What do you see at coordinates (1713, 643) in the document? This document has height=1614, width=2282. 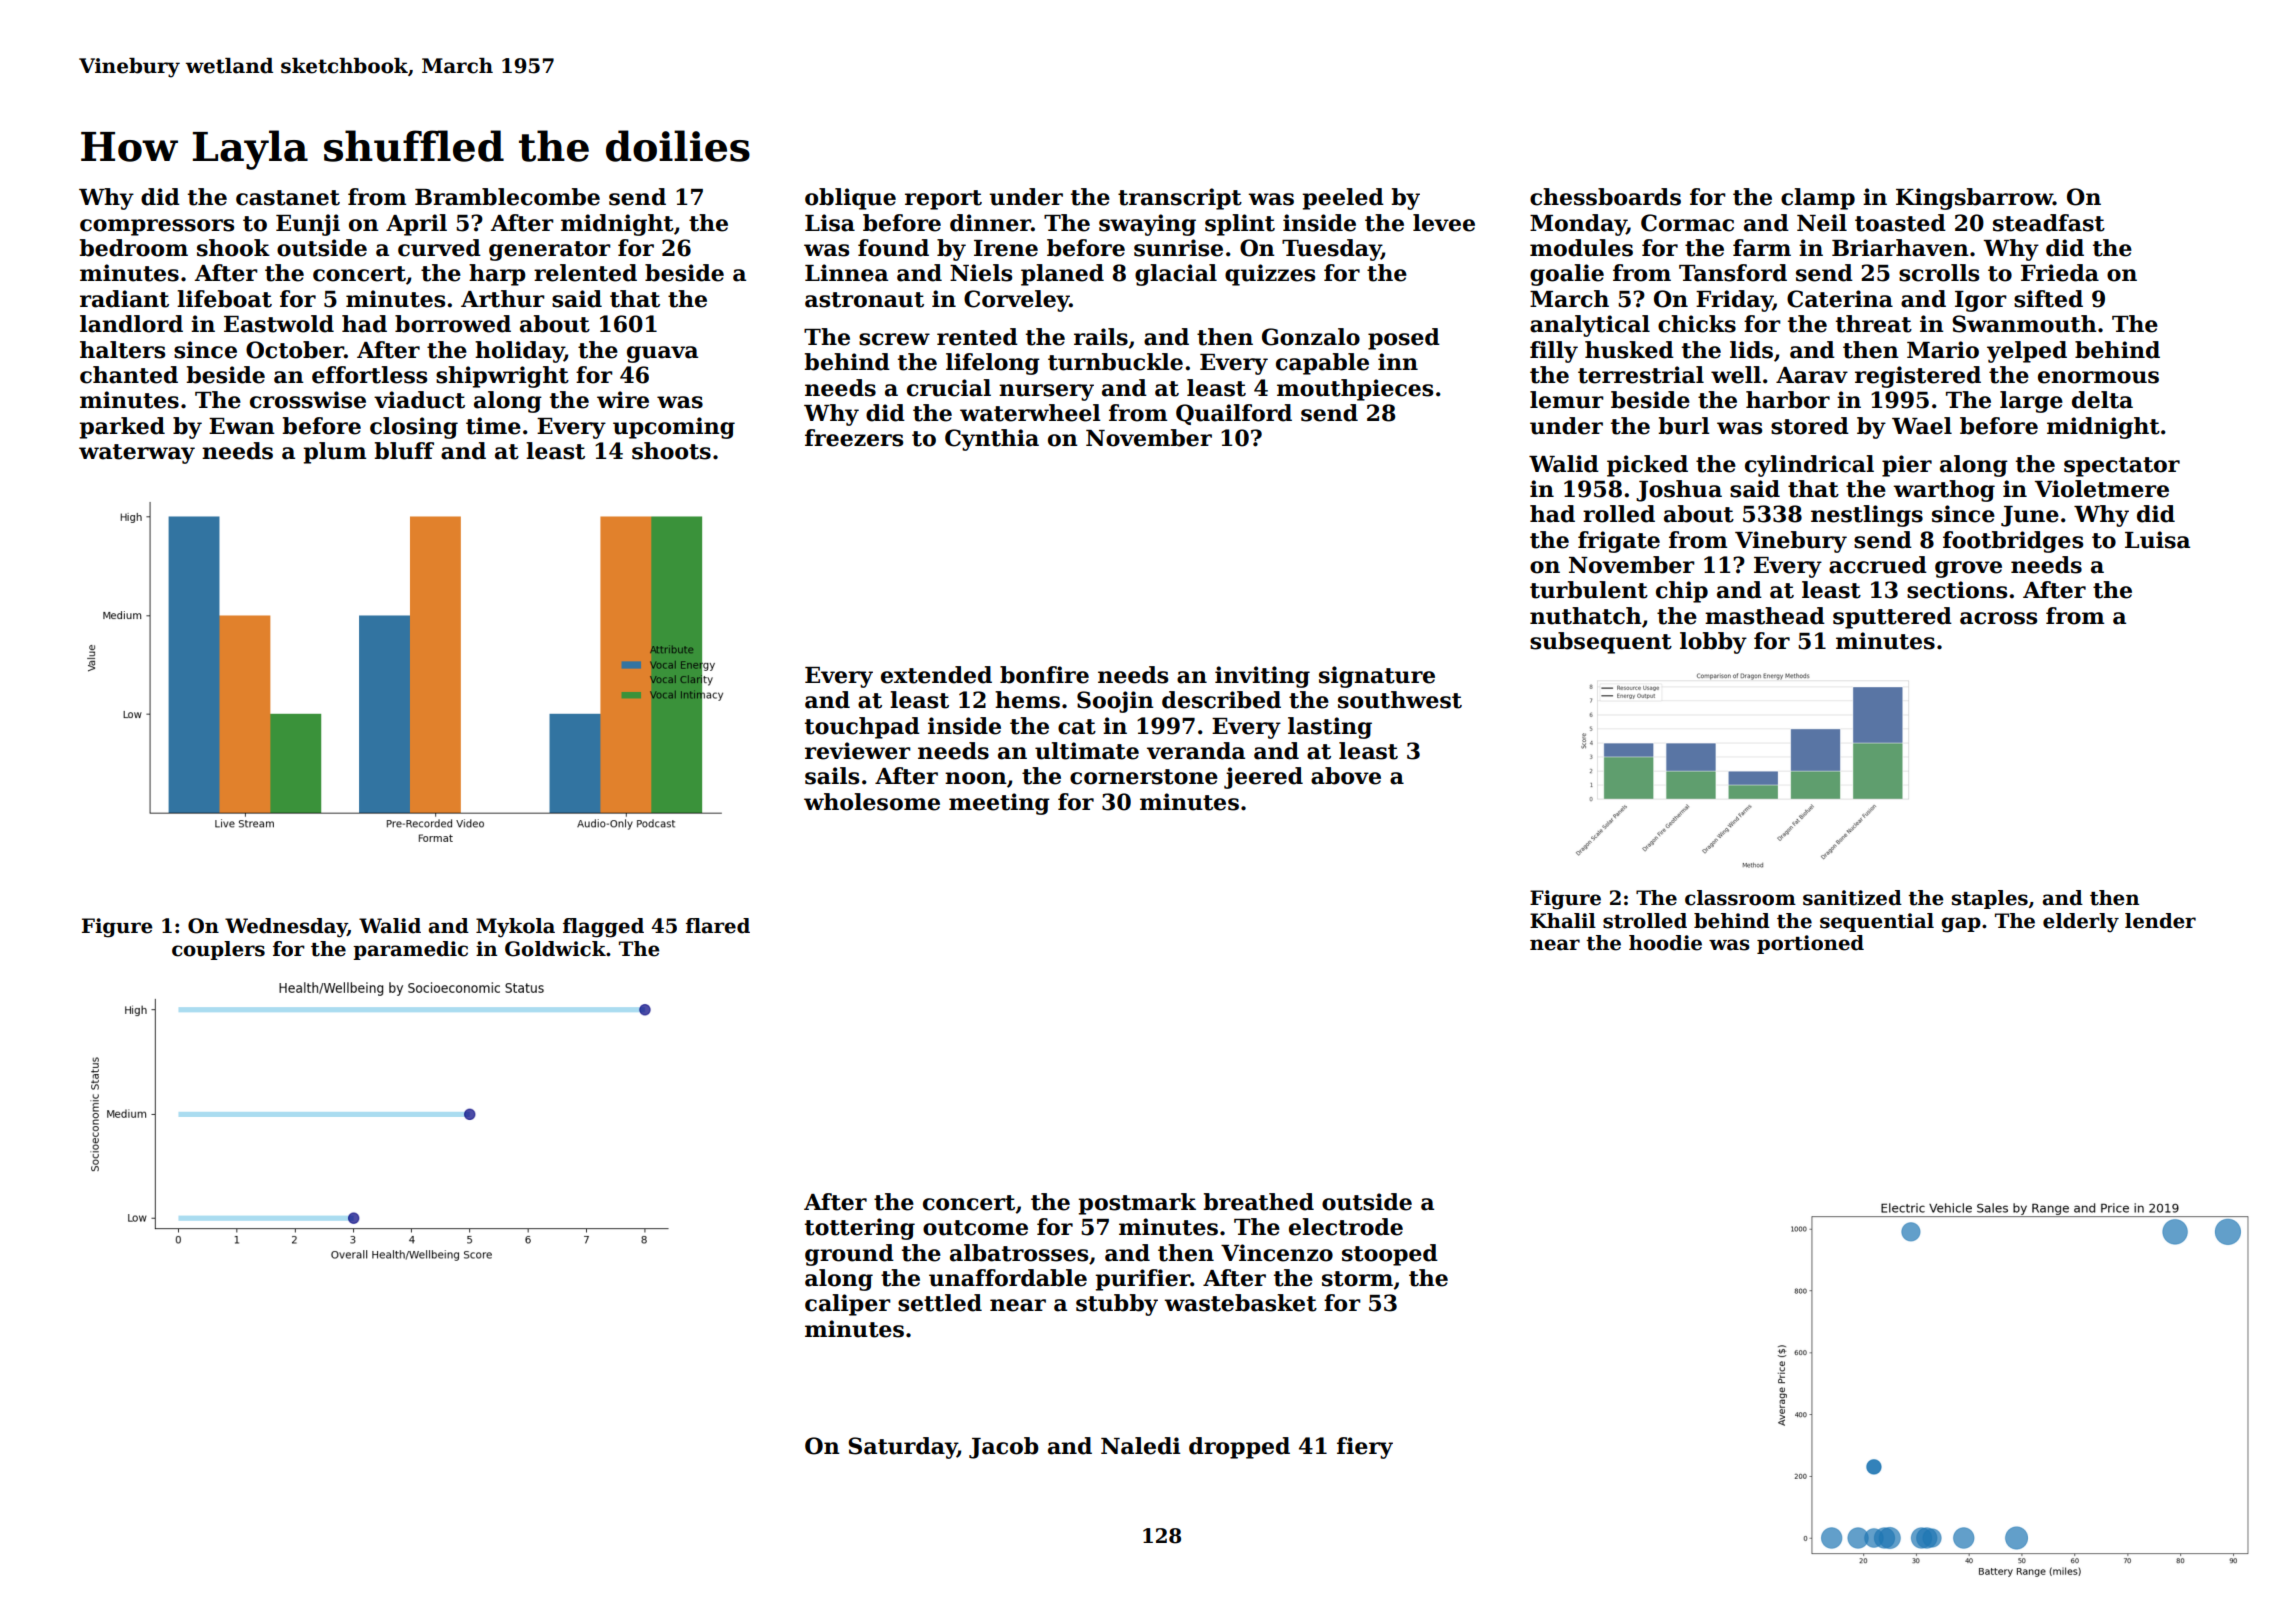 I see `lobby` at bounding box center [1713, 643].
